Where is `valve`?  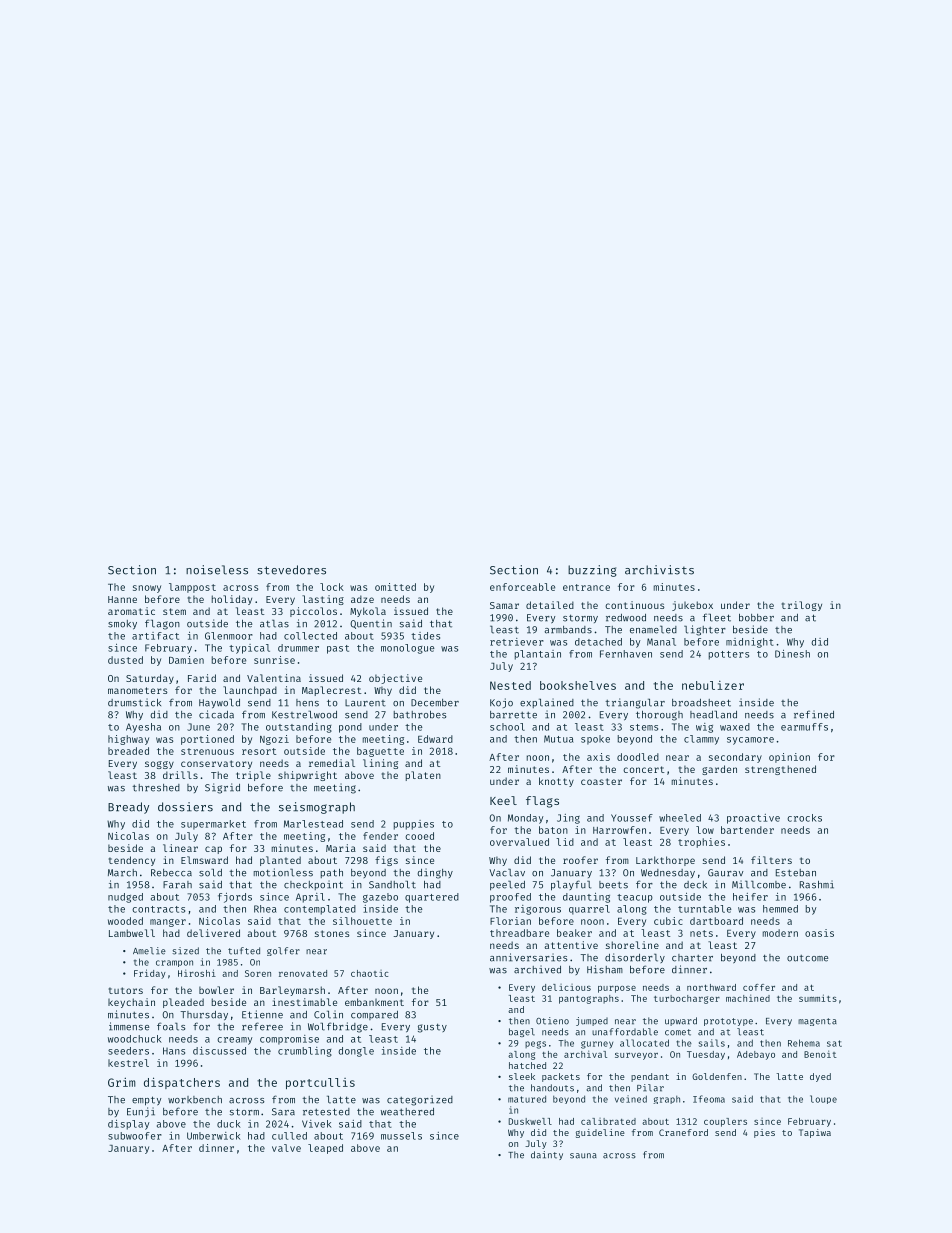
valve is located at coordinates (286, 1148).
